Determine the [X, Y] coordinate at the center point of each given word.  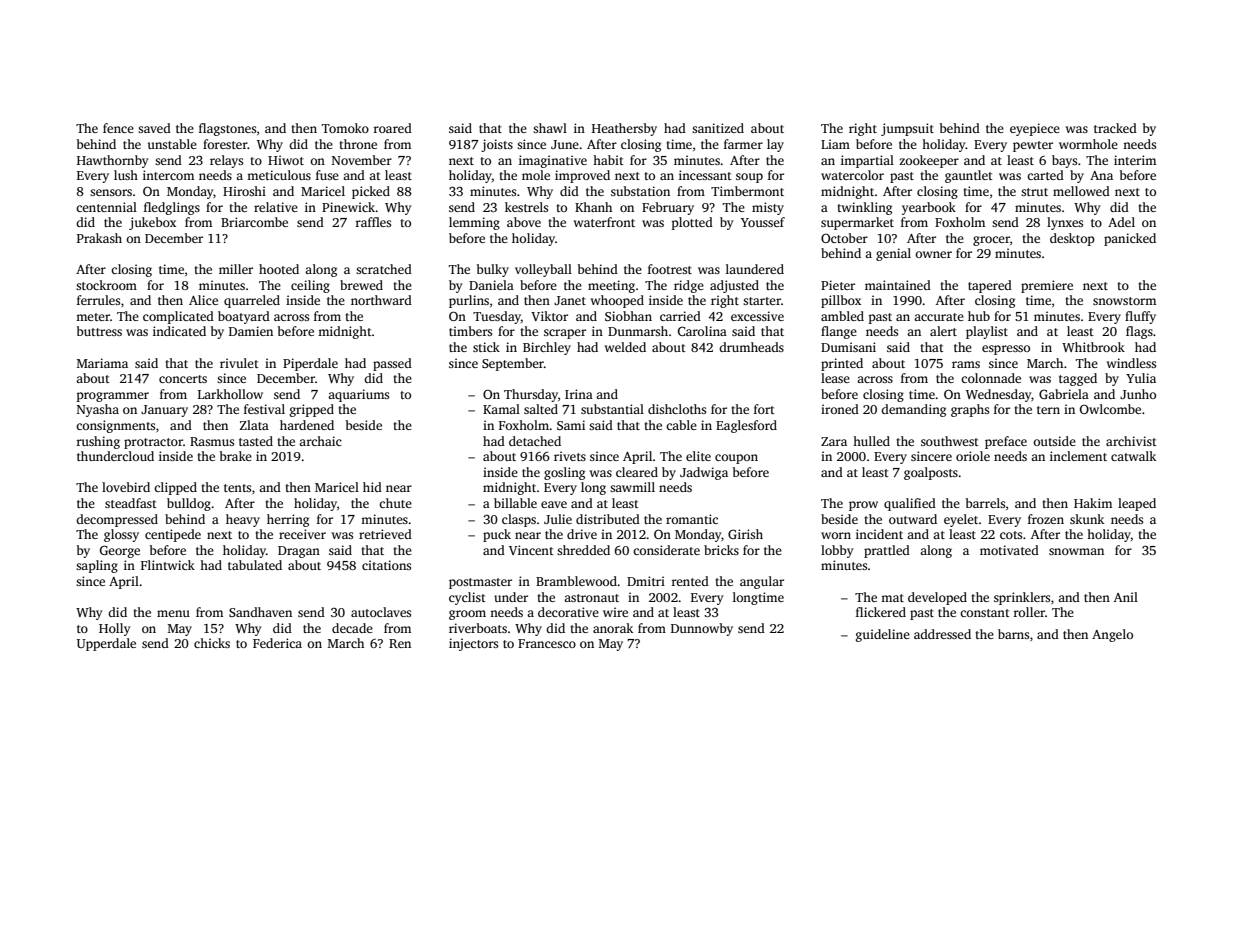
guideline [883, 635]
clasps [519, 520]
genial [893, 254]
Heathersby [624, 129]
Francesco [547, 643]
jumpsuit [907, 129]
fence [118, 128]
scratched [384, 269]
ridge [689, 286]
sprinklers [1022, 598]
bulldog [189, 504]
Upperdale [106, 644]
